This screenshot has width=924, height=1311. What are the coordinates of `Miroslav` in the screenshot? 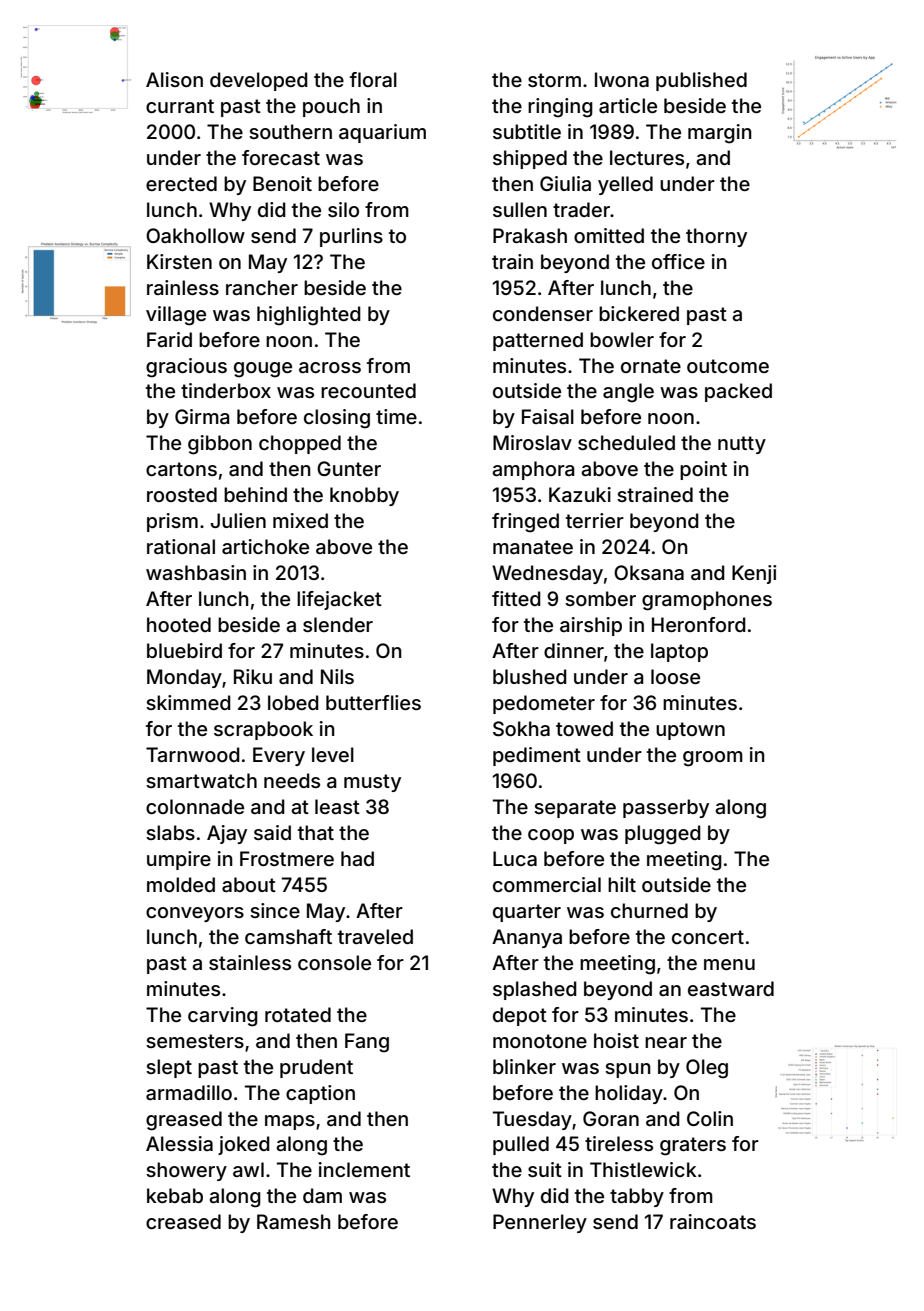 It's located at (532, 442).
